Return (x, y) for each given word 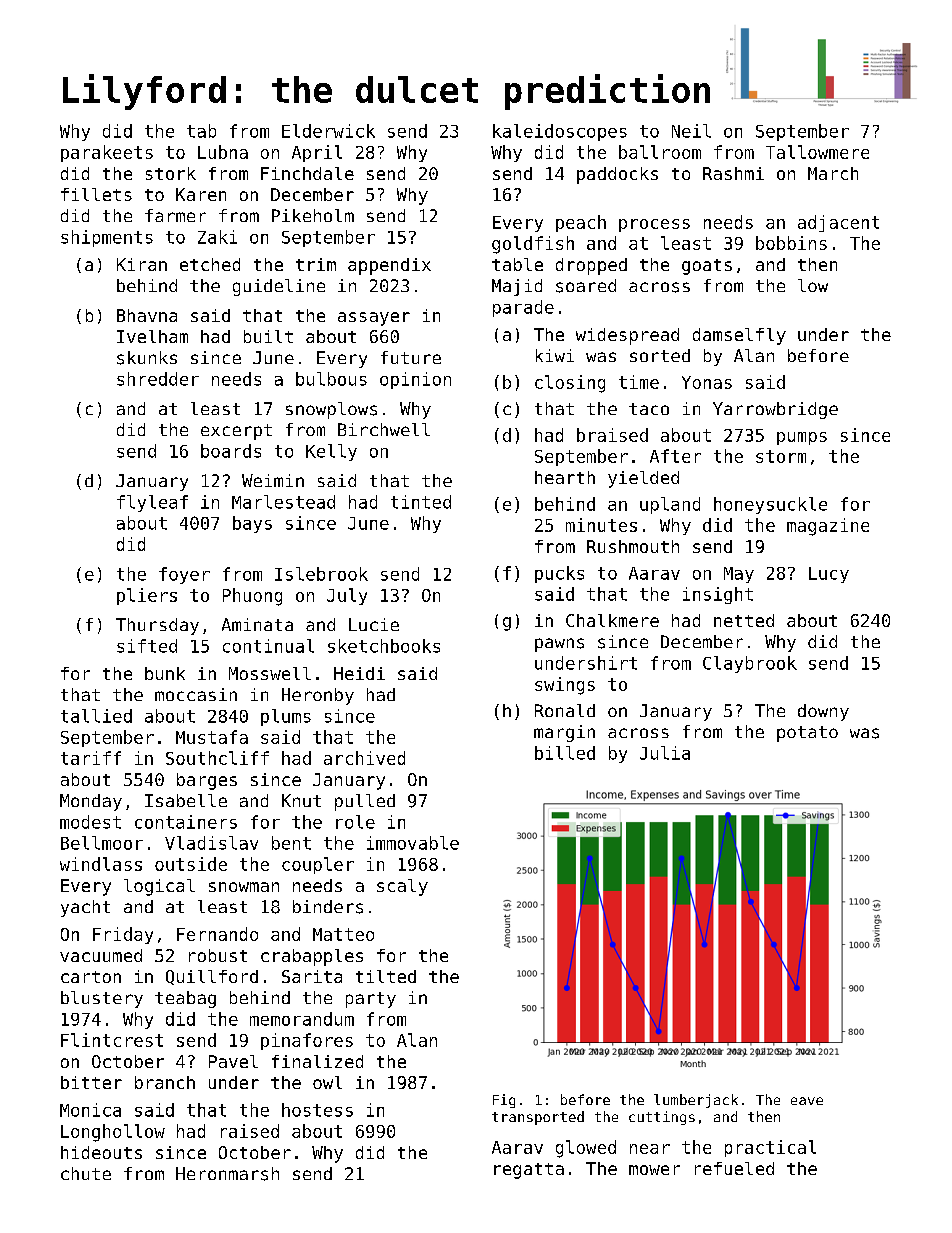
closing (570, 384)
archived (364, 758)
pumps (802, 438)
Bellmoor (102, 843)
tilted (386, 976)
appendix (389, 266)
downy (823, 712)
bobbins (791, 243)
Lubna (223, 152)
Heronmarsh (227, 1174)
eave (807, 1101)
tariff (91, 758)
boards (231, 451)
